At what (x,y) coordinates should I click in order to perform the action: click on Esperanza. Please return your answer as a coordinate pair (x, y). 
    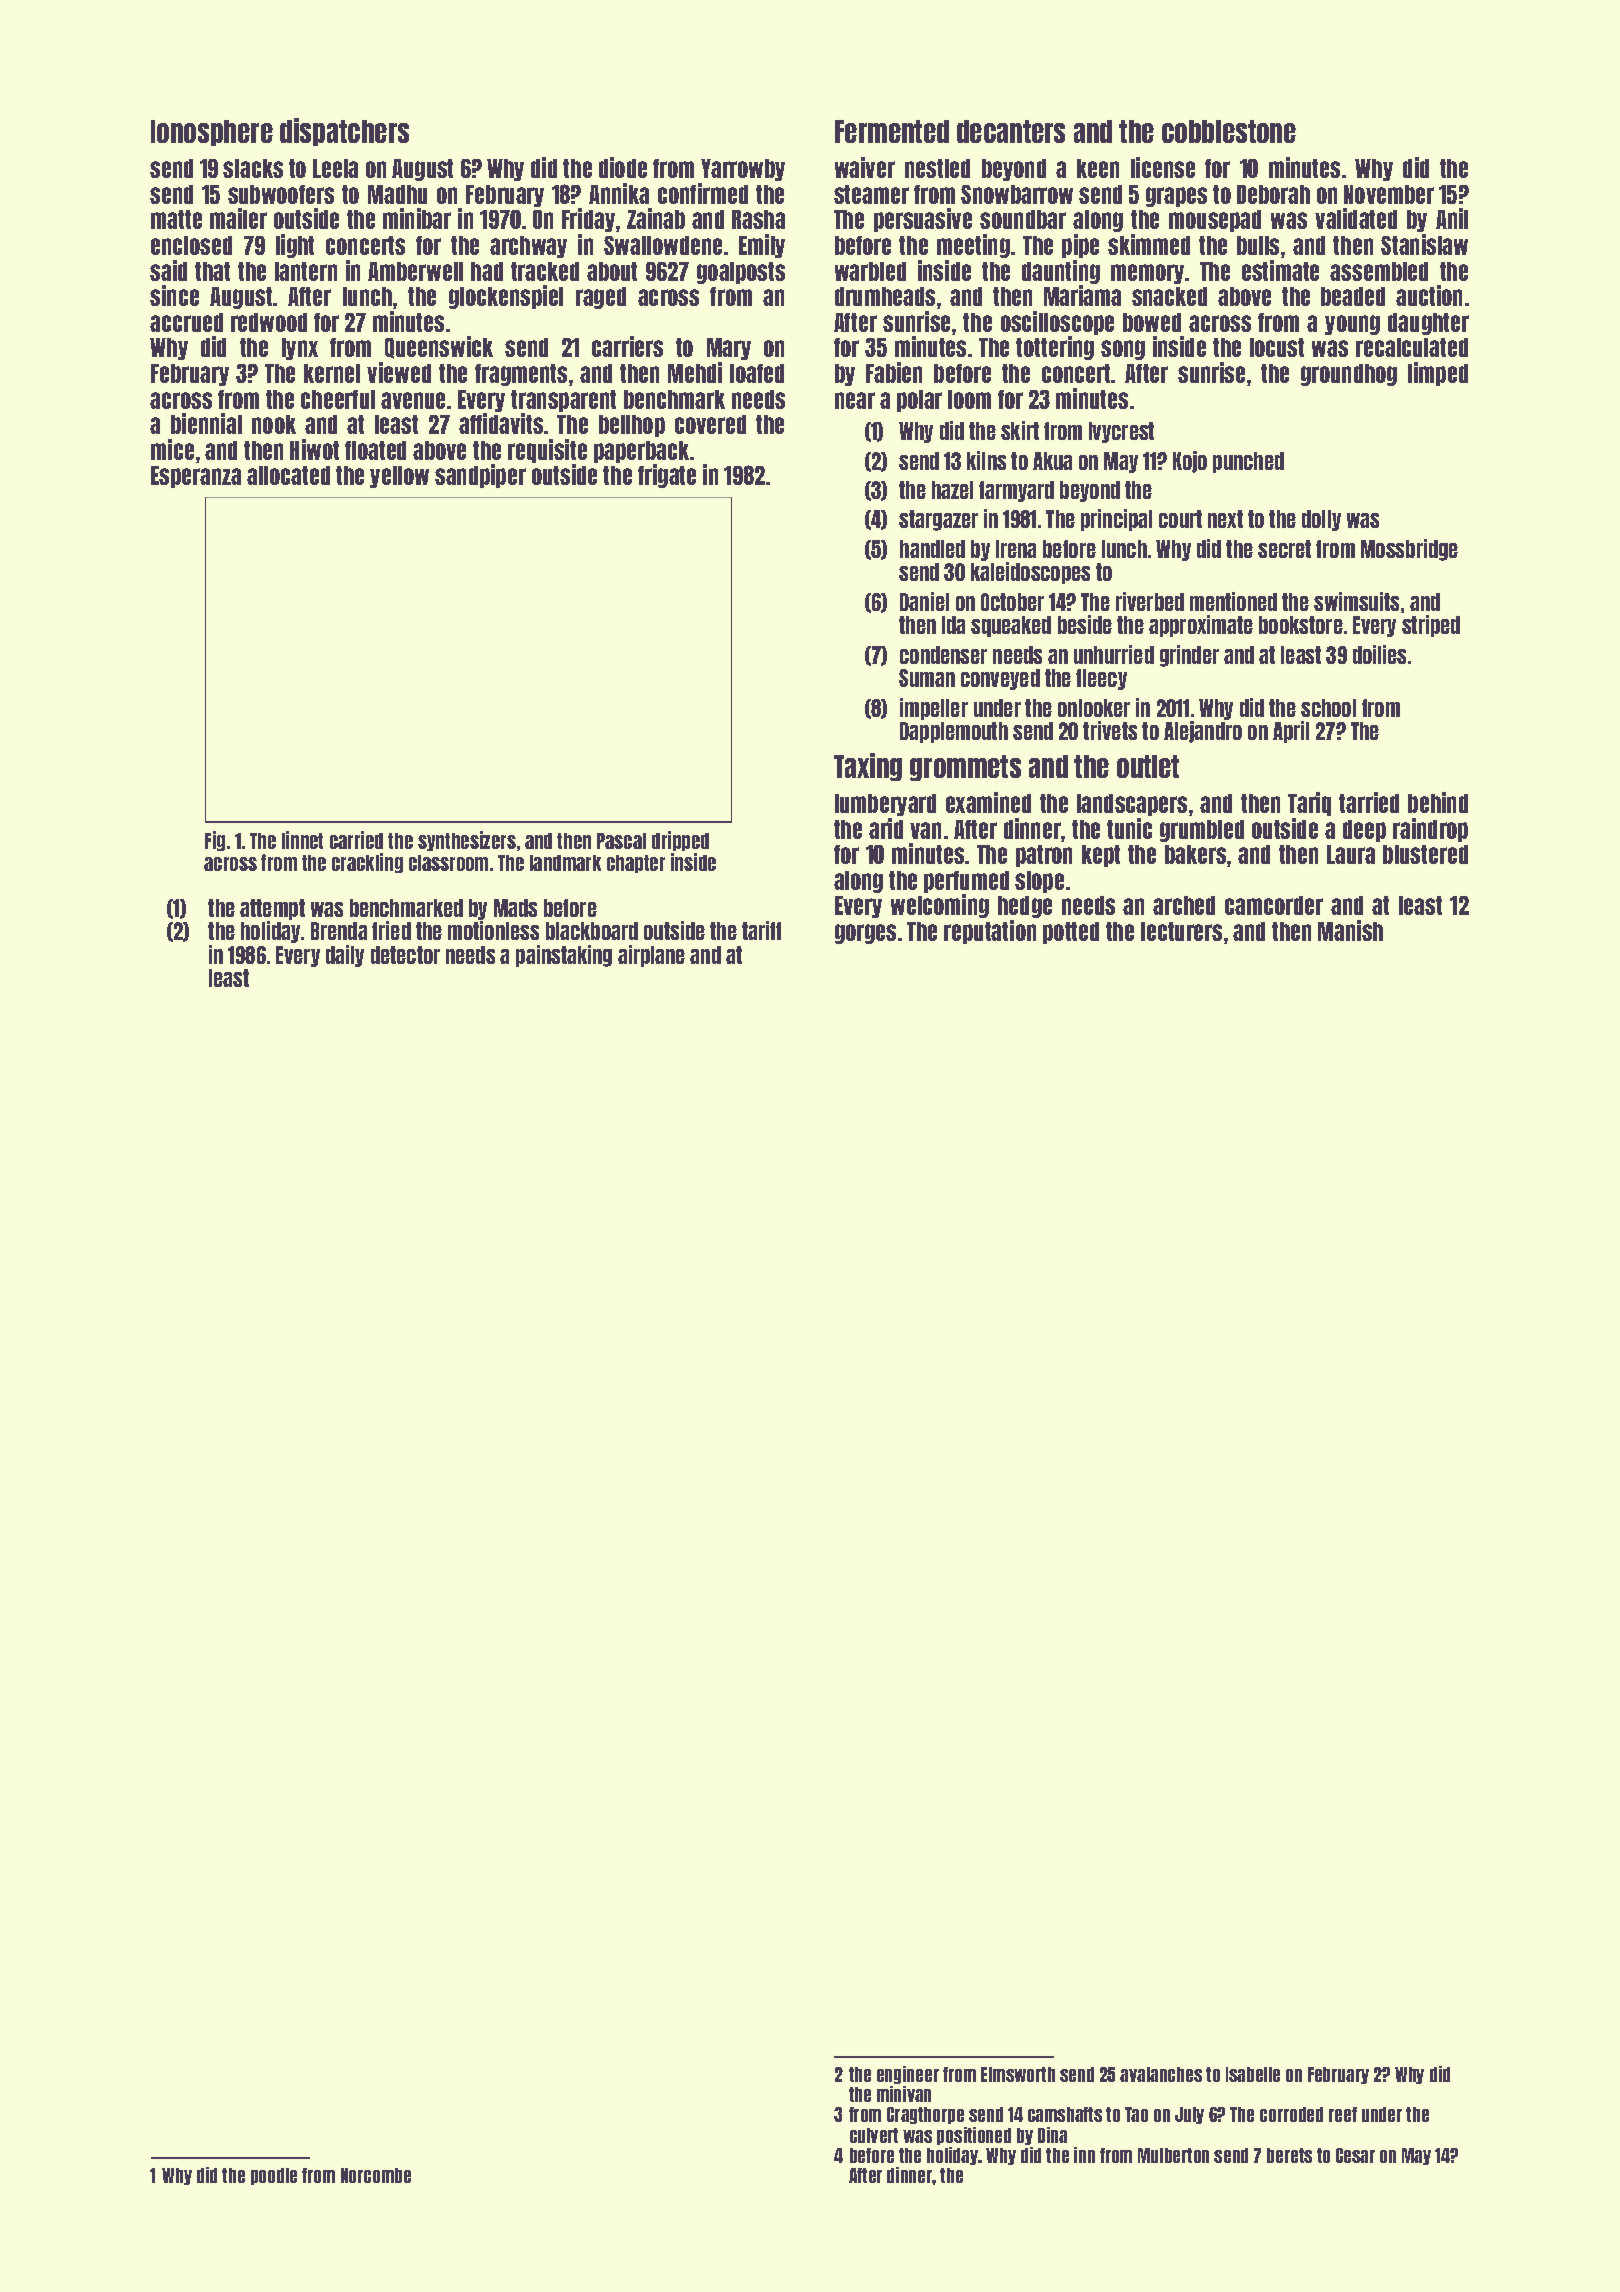
    Looking at the image, I should click on (196, 477).
